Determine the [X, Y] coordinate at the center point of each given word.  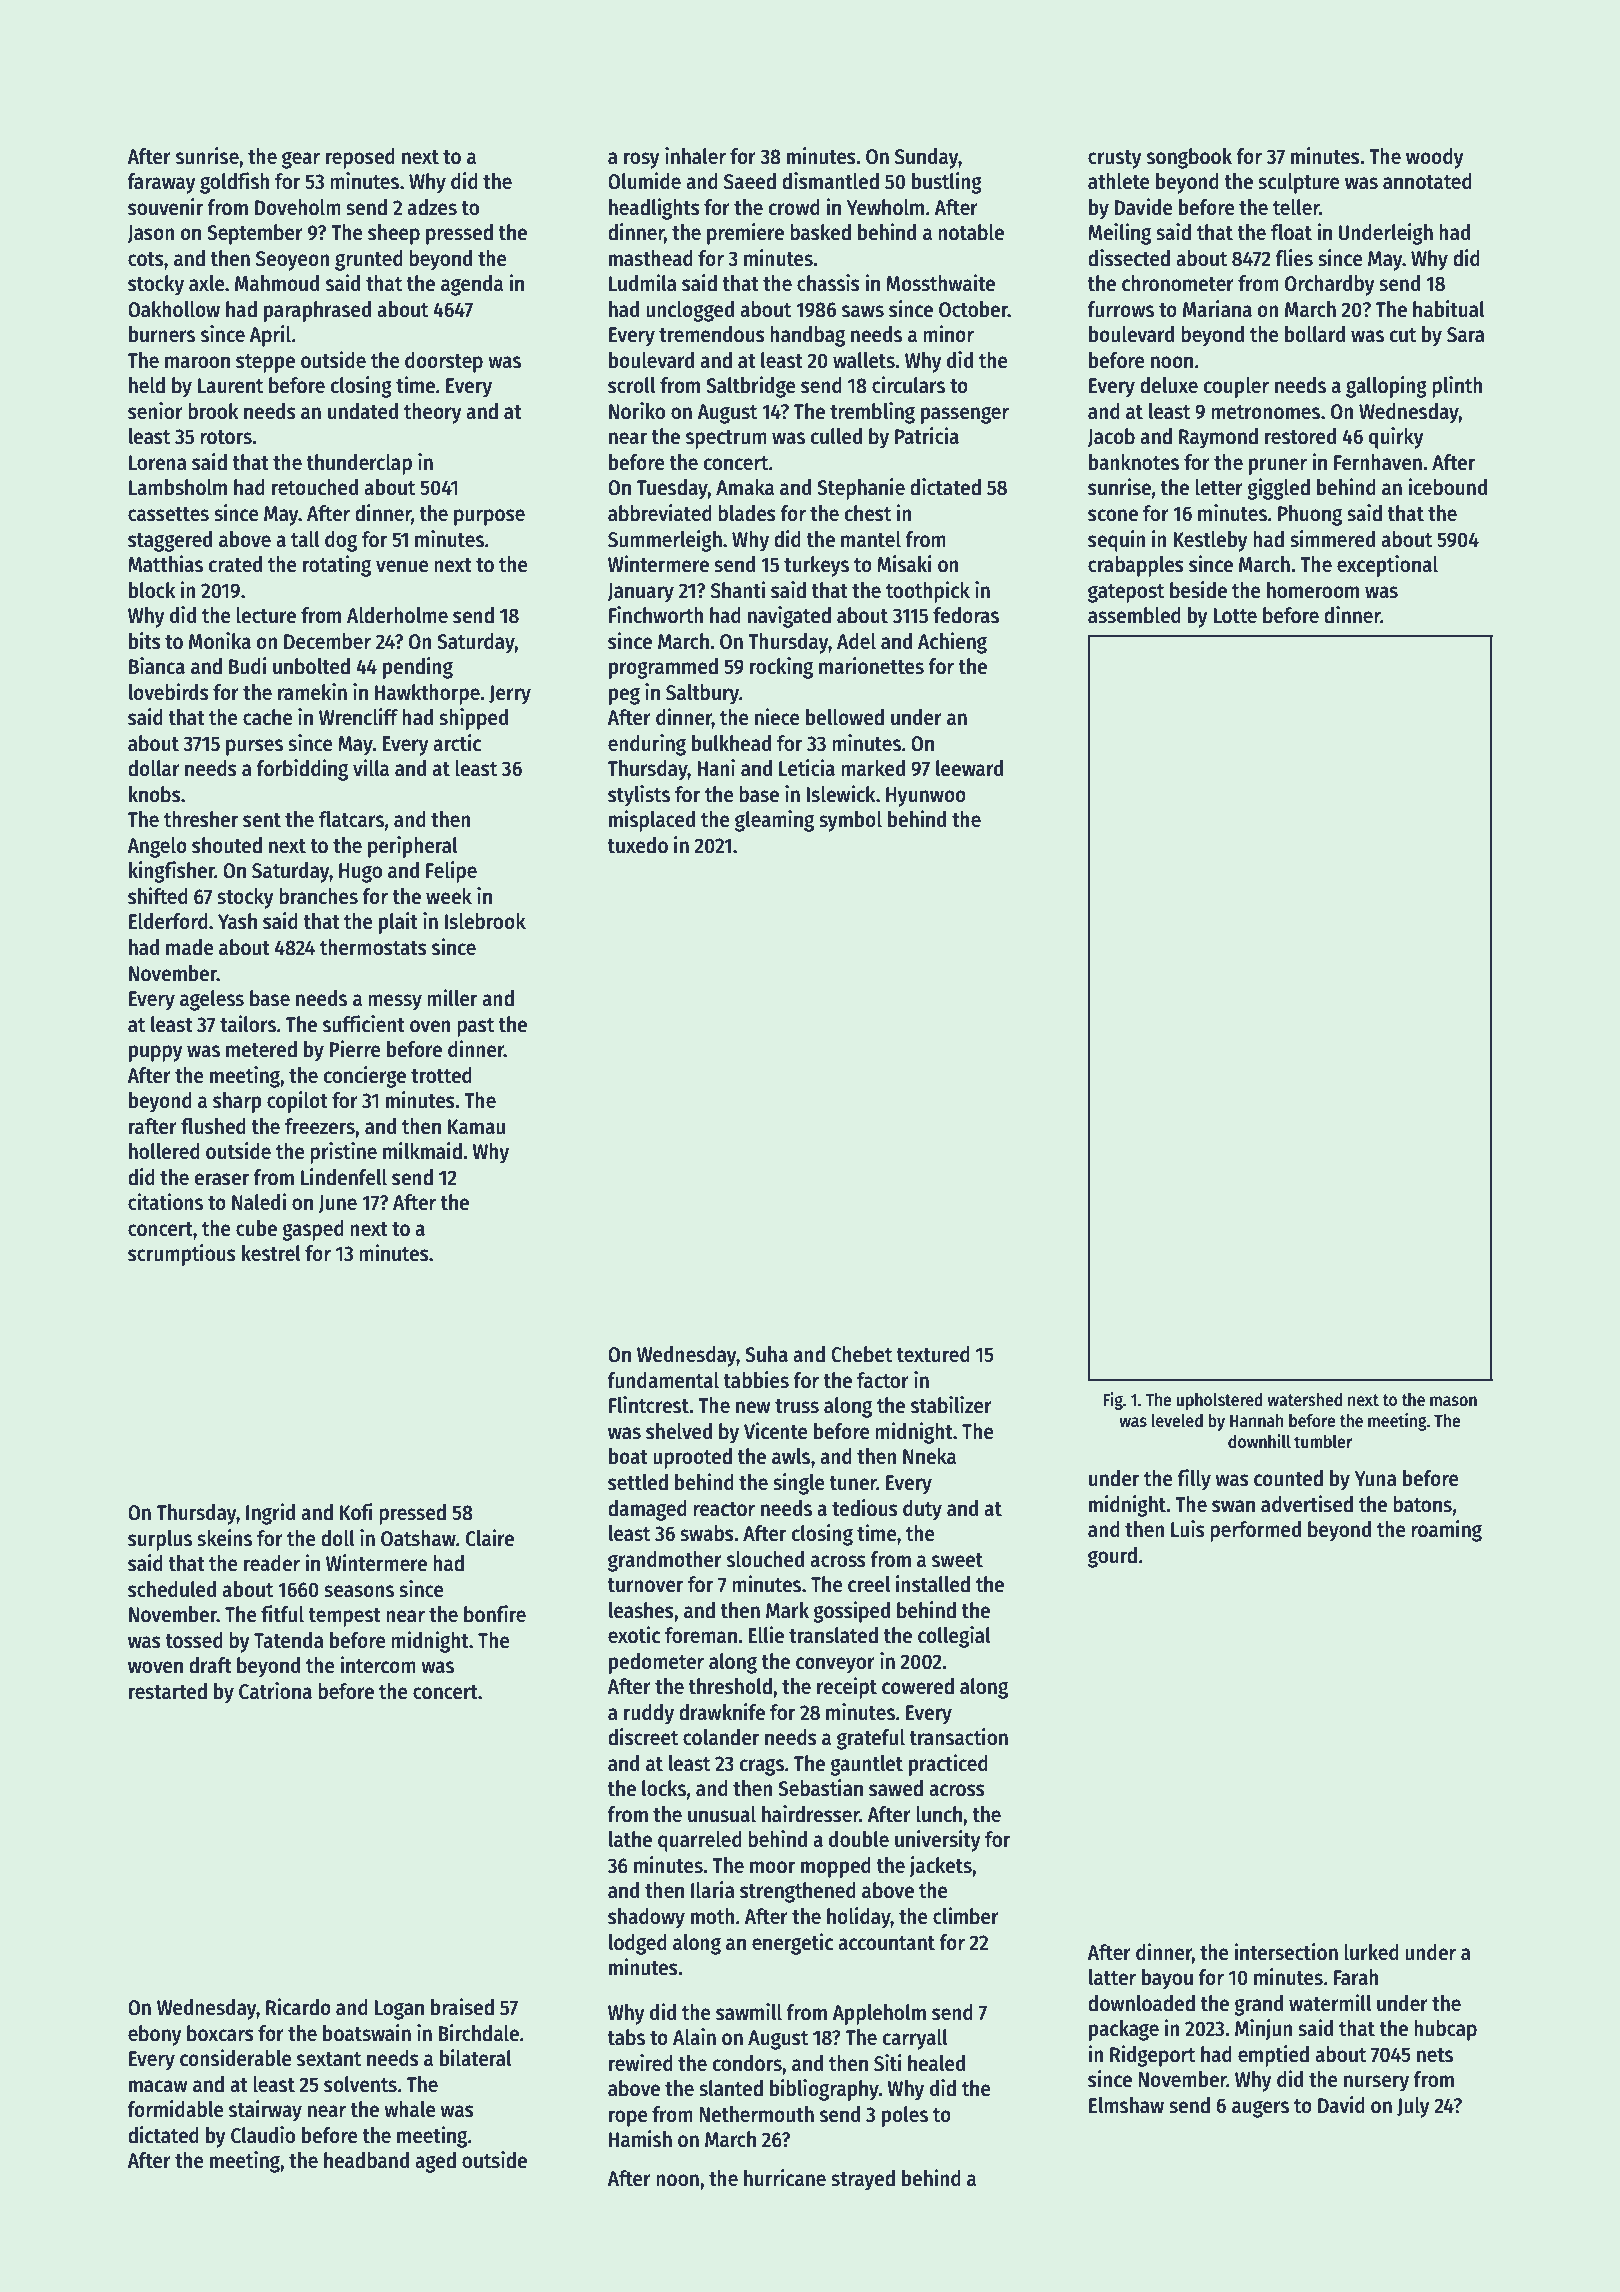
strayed [863, 2180]
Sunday [926, 158]
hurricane [785, 2178]
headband [366, 2160]
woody [1435, 158]
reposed [360, 158]
